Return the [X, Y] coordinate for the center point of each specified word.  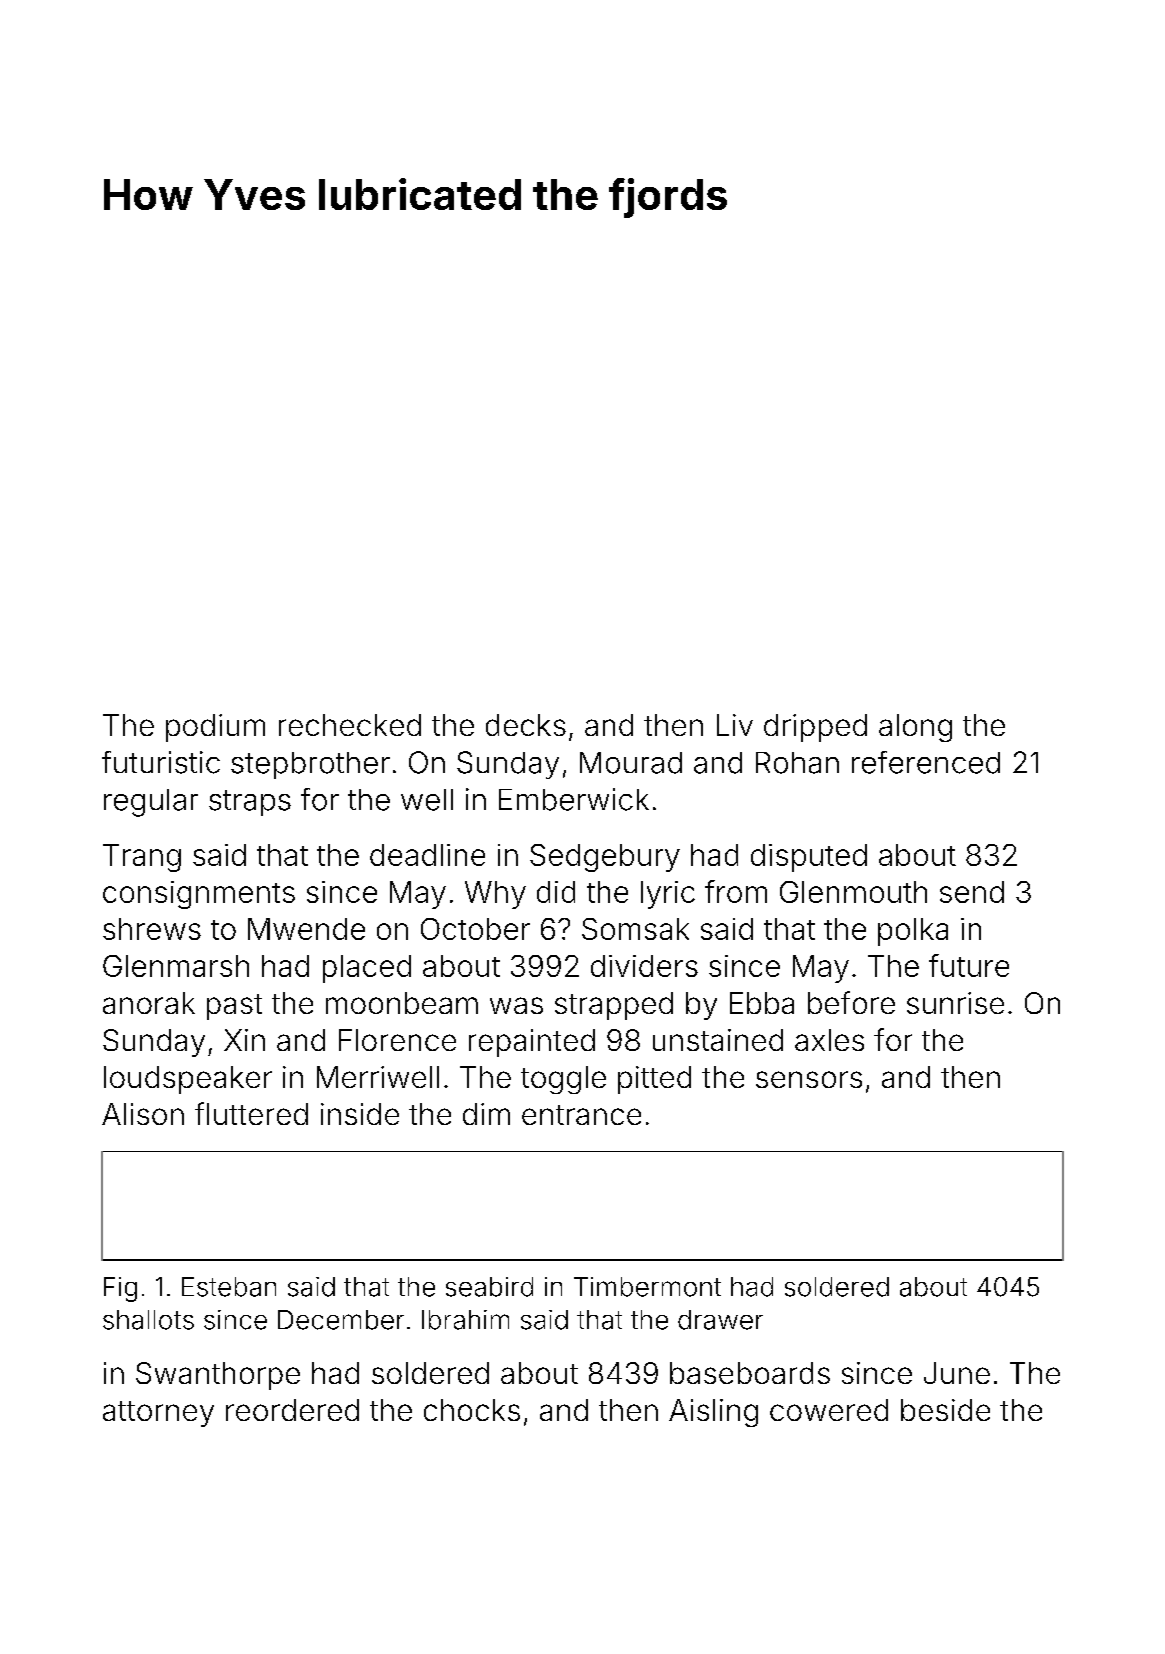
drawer [720, 1320]
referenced [926, 762]
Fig [120, 1289]
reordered [292, 1410]
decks [526, 725]
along [915, 728]
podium [215, 728]
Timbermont [647, 1287]
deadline [427, 855]
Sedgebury [605, 858]
